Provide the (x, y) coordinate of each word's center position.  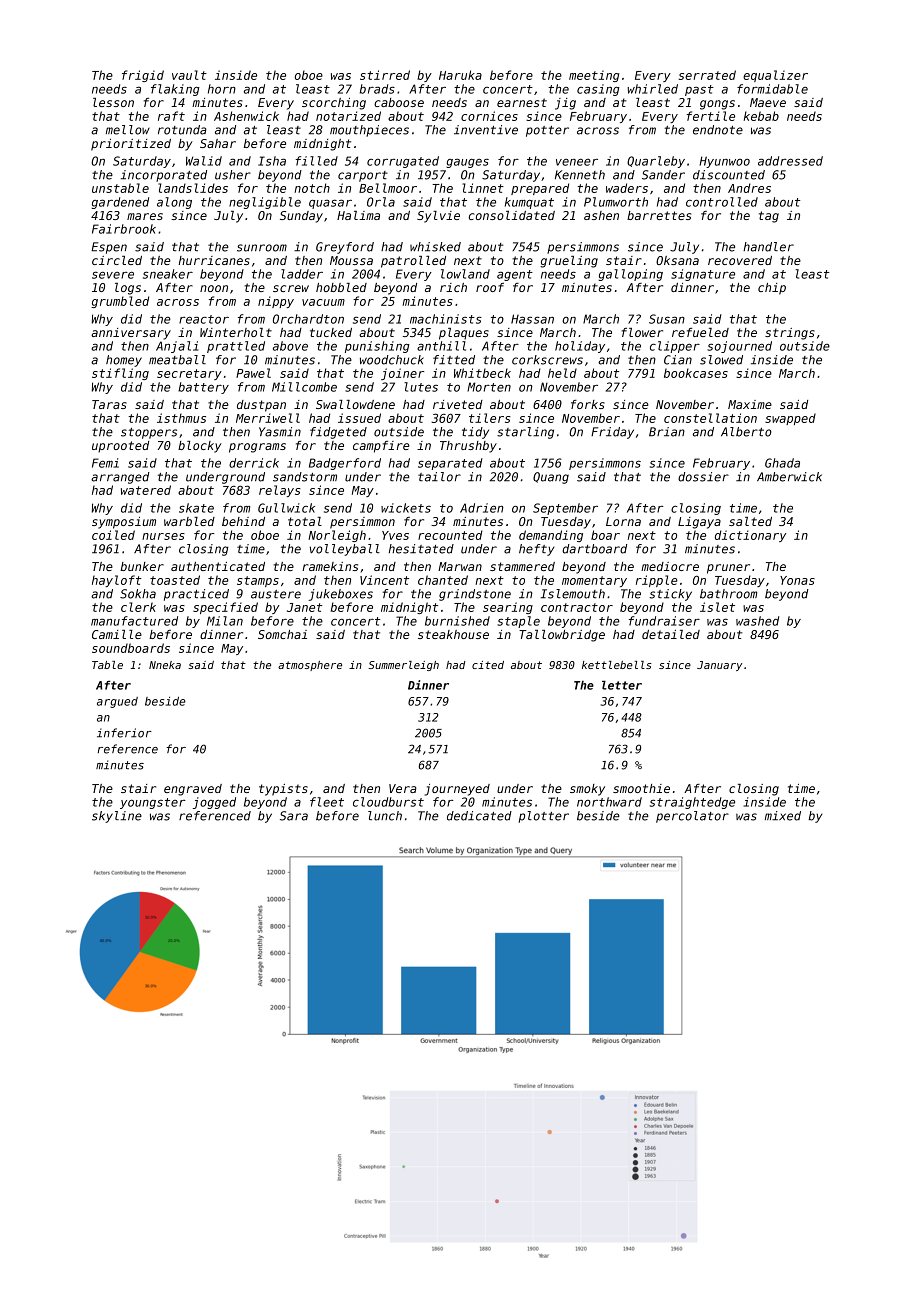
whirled (652, 89)
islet (717, 607)
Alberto (746, 432)
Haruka (460, 75)
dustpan (261, 406)
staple (518, 622)
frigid (143, 76)
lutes (421, 387)
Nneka (165, 665)
